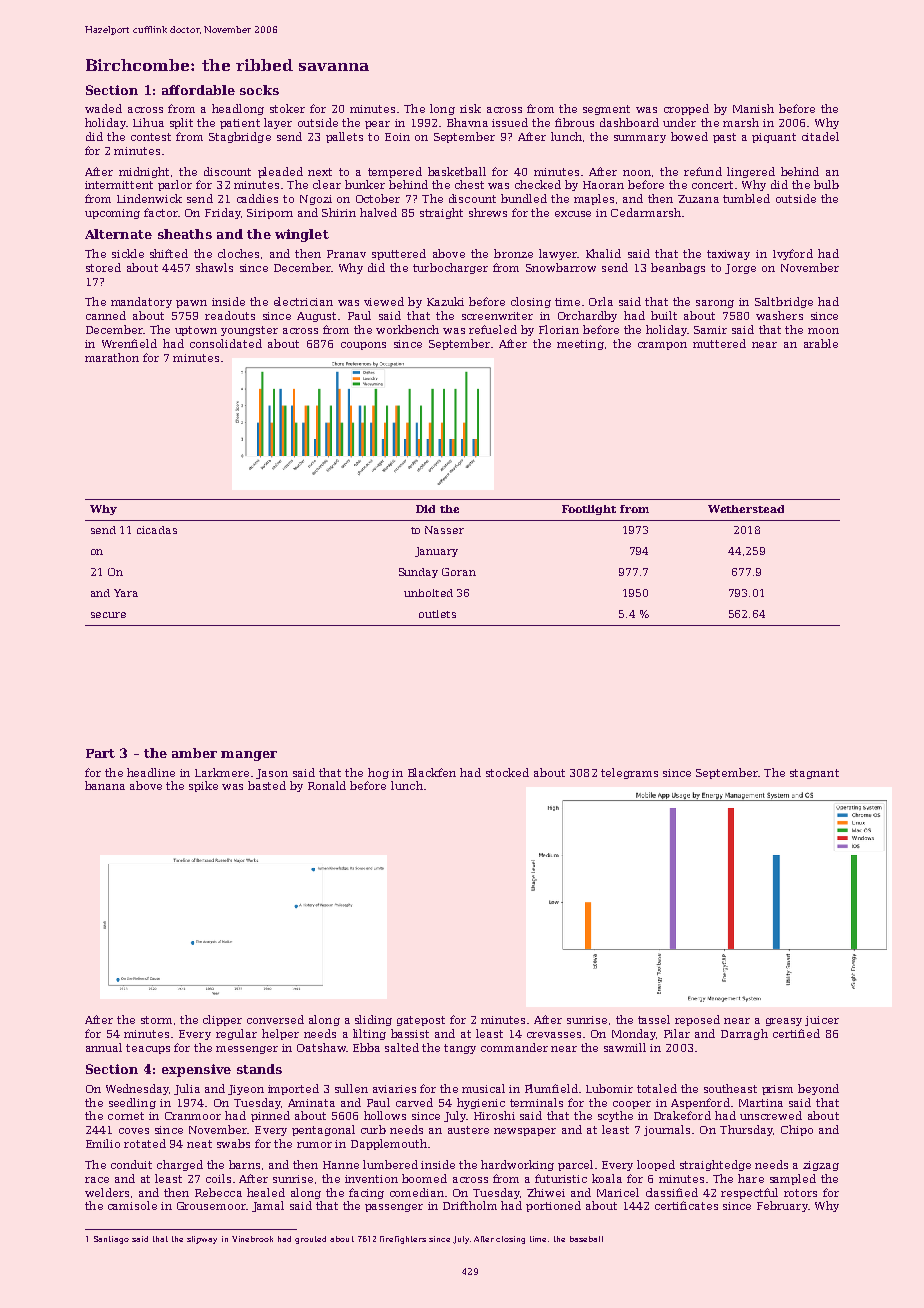  What do you see at coordinates (389, 1144) in the document?
I see `Dapplemouth` at bounding box center [389, 1144].
